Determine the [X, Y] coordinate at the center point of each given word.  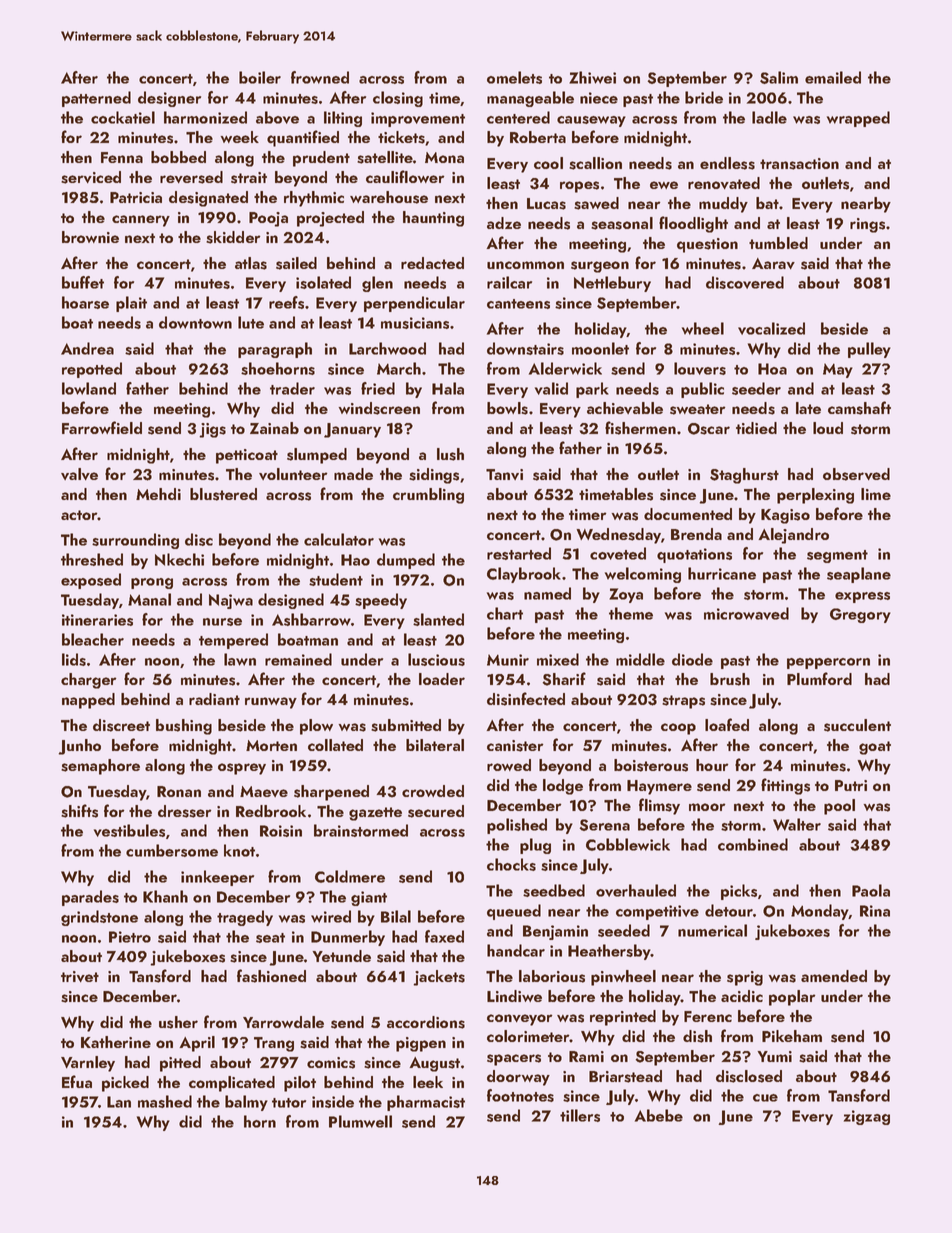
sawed [596, 203]
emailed [833, 77]
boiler [260, 77]
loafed [727, 724]
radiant [214, 699]
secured [436, 811]
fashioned [271, 976]
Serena [604, 825]
